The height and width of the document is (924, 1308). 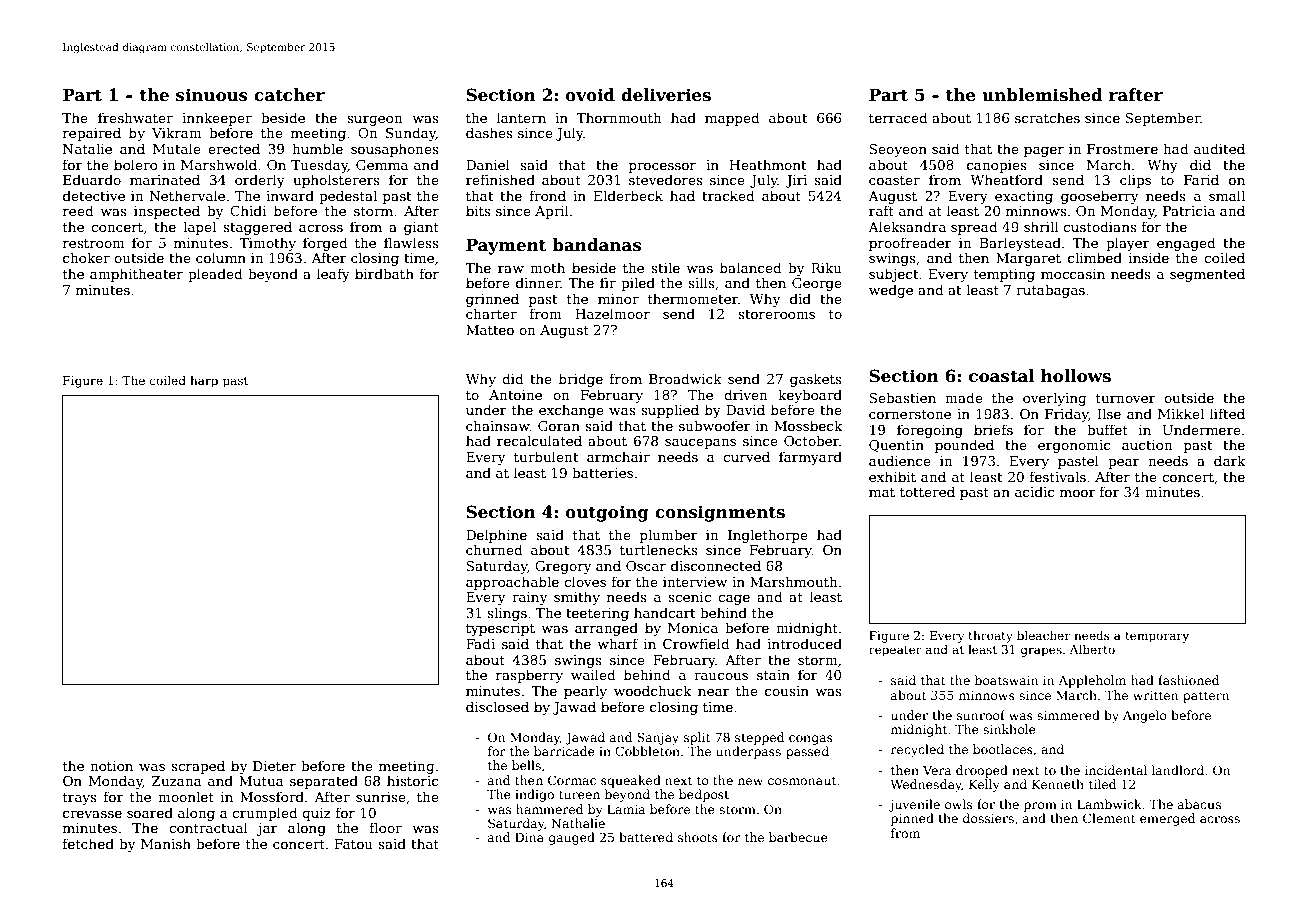 I want to click on Matteo, so click(x=490, y=330).
